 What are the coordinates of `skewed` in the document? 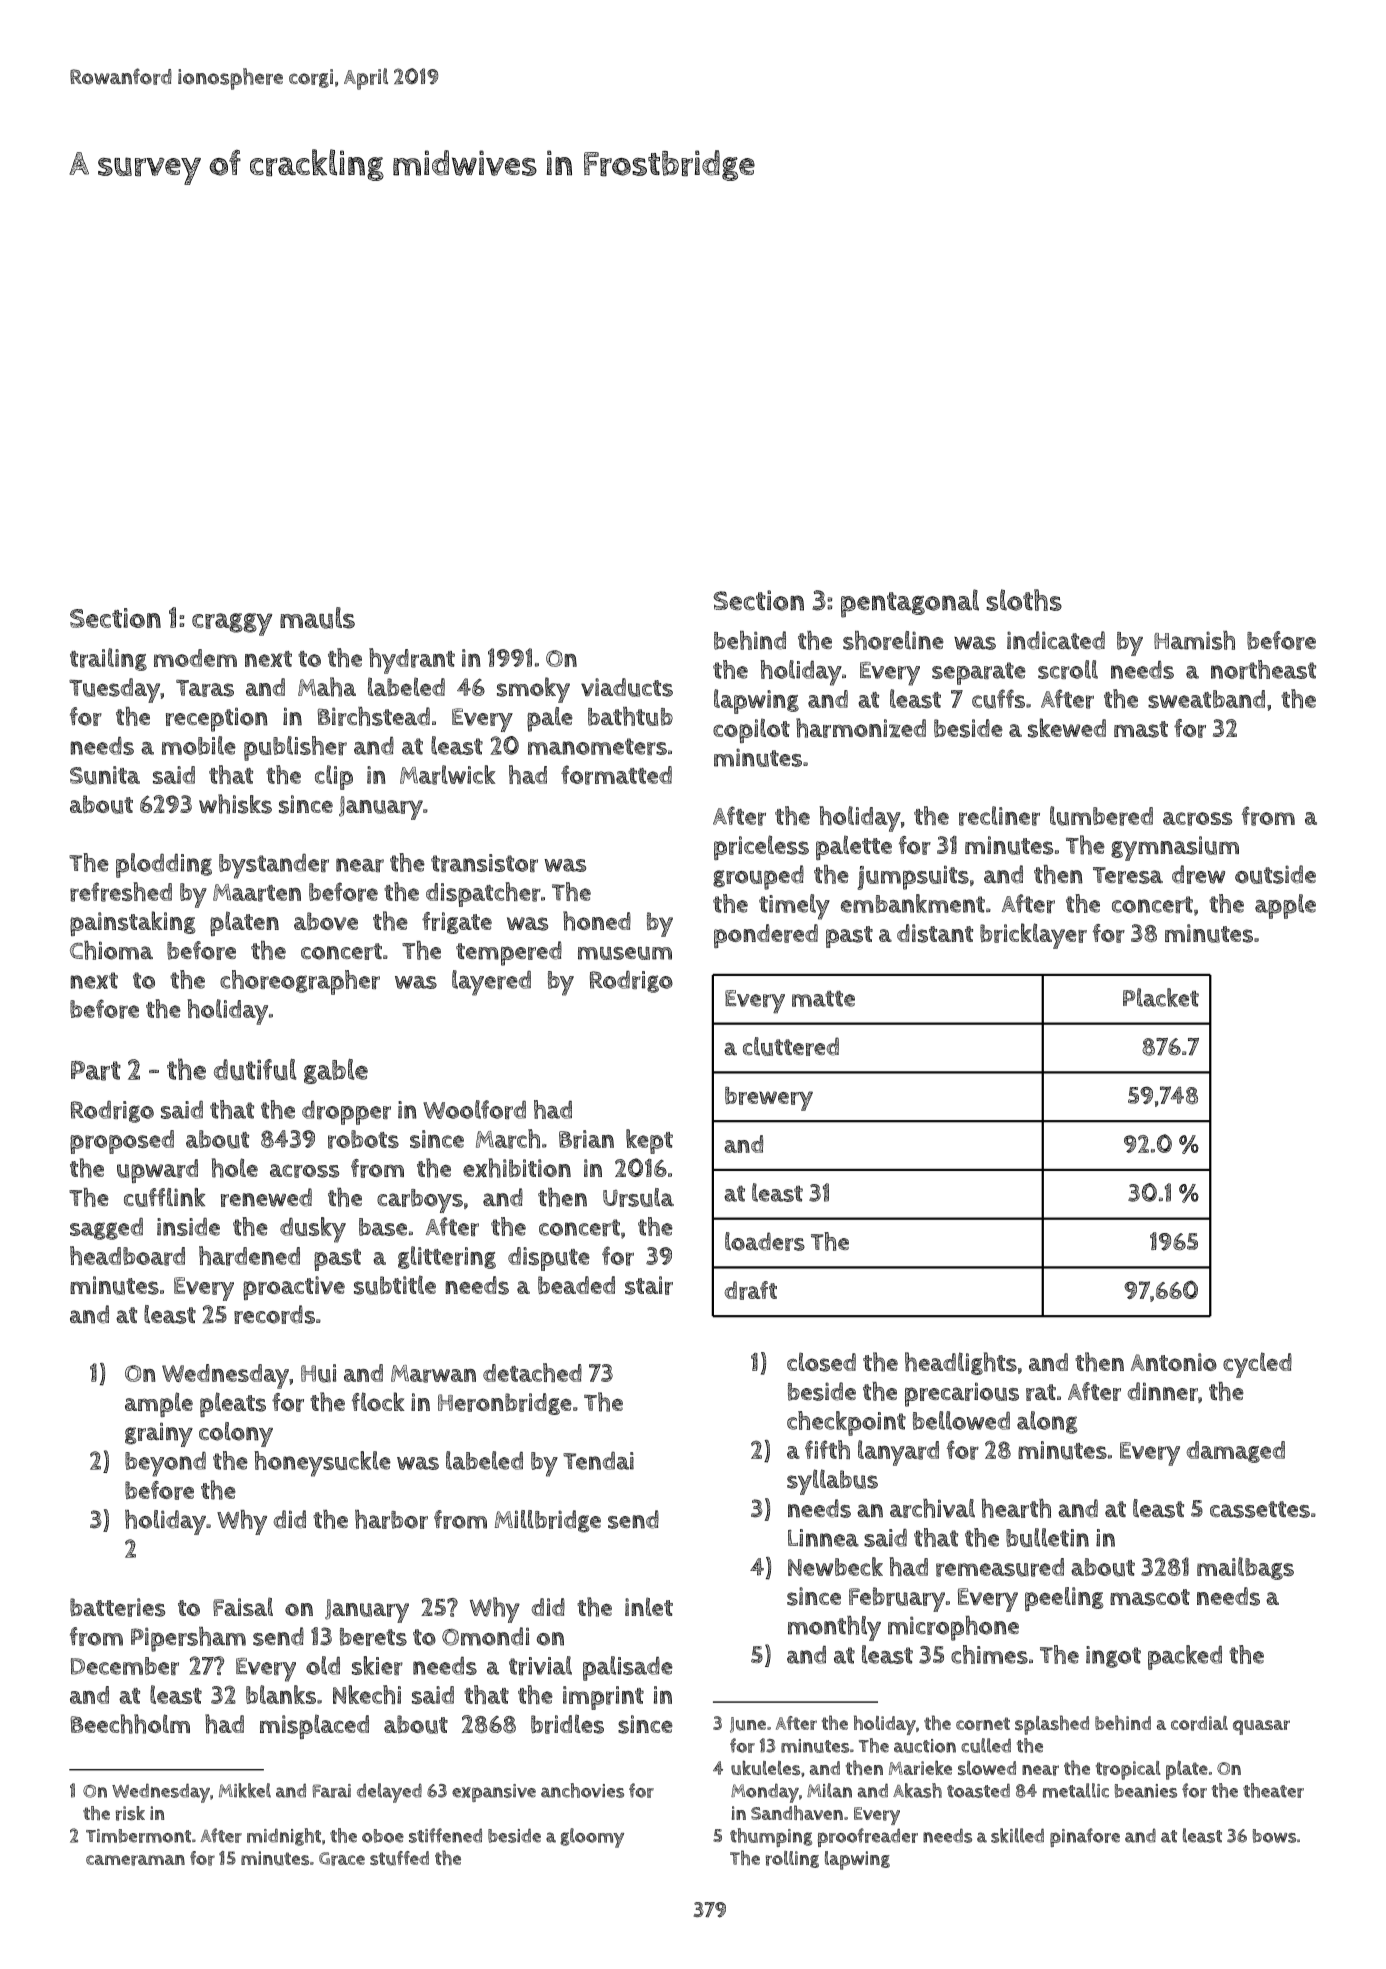 It's located at (1067, 728).
